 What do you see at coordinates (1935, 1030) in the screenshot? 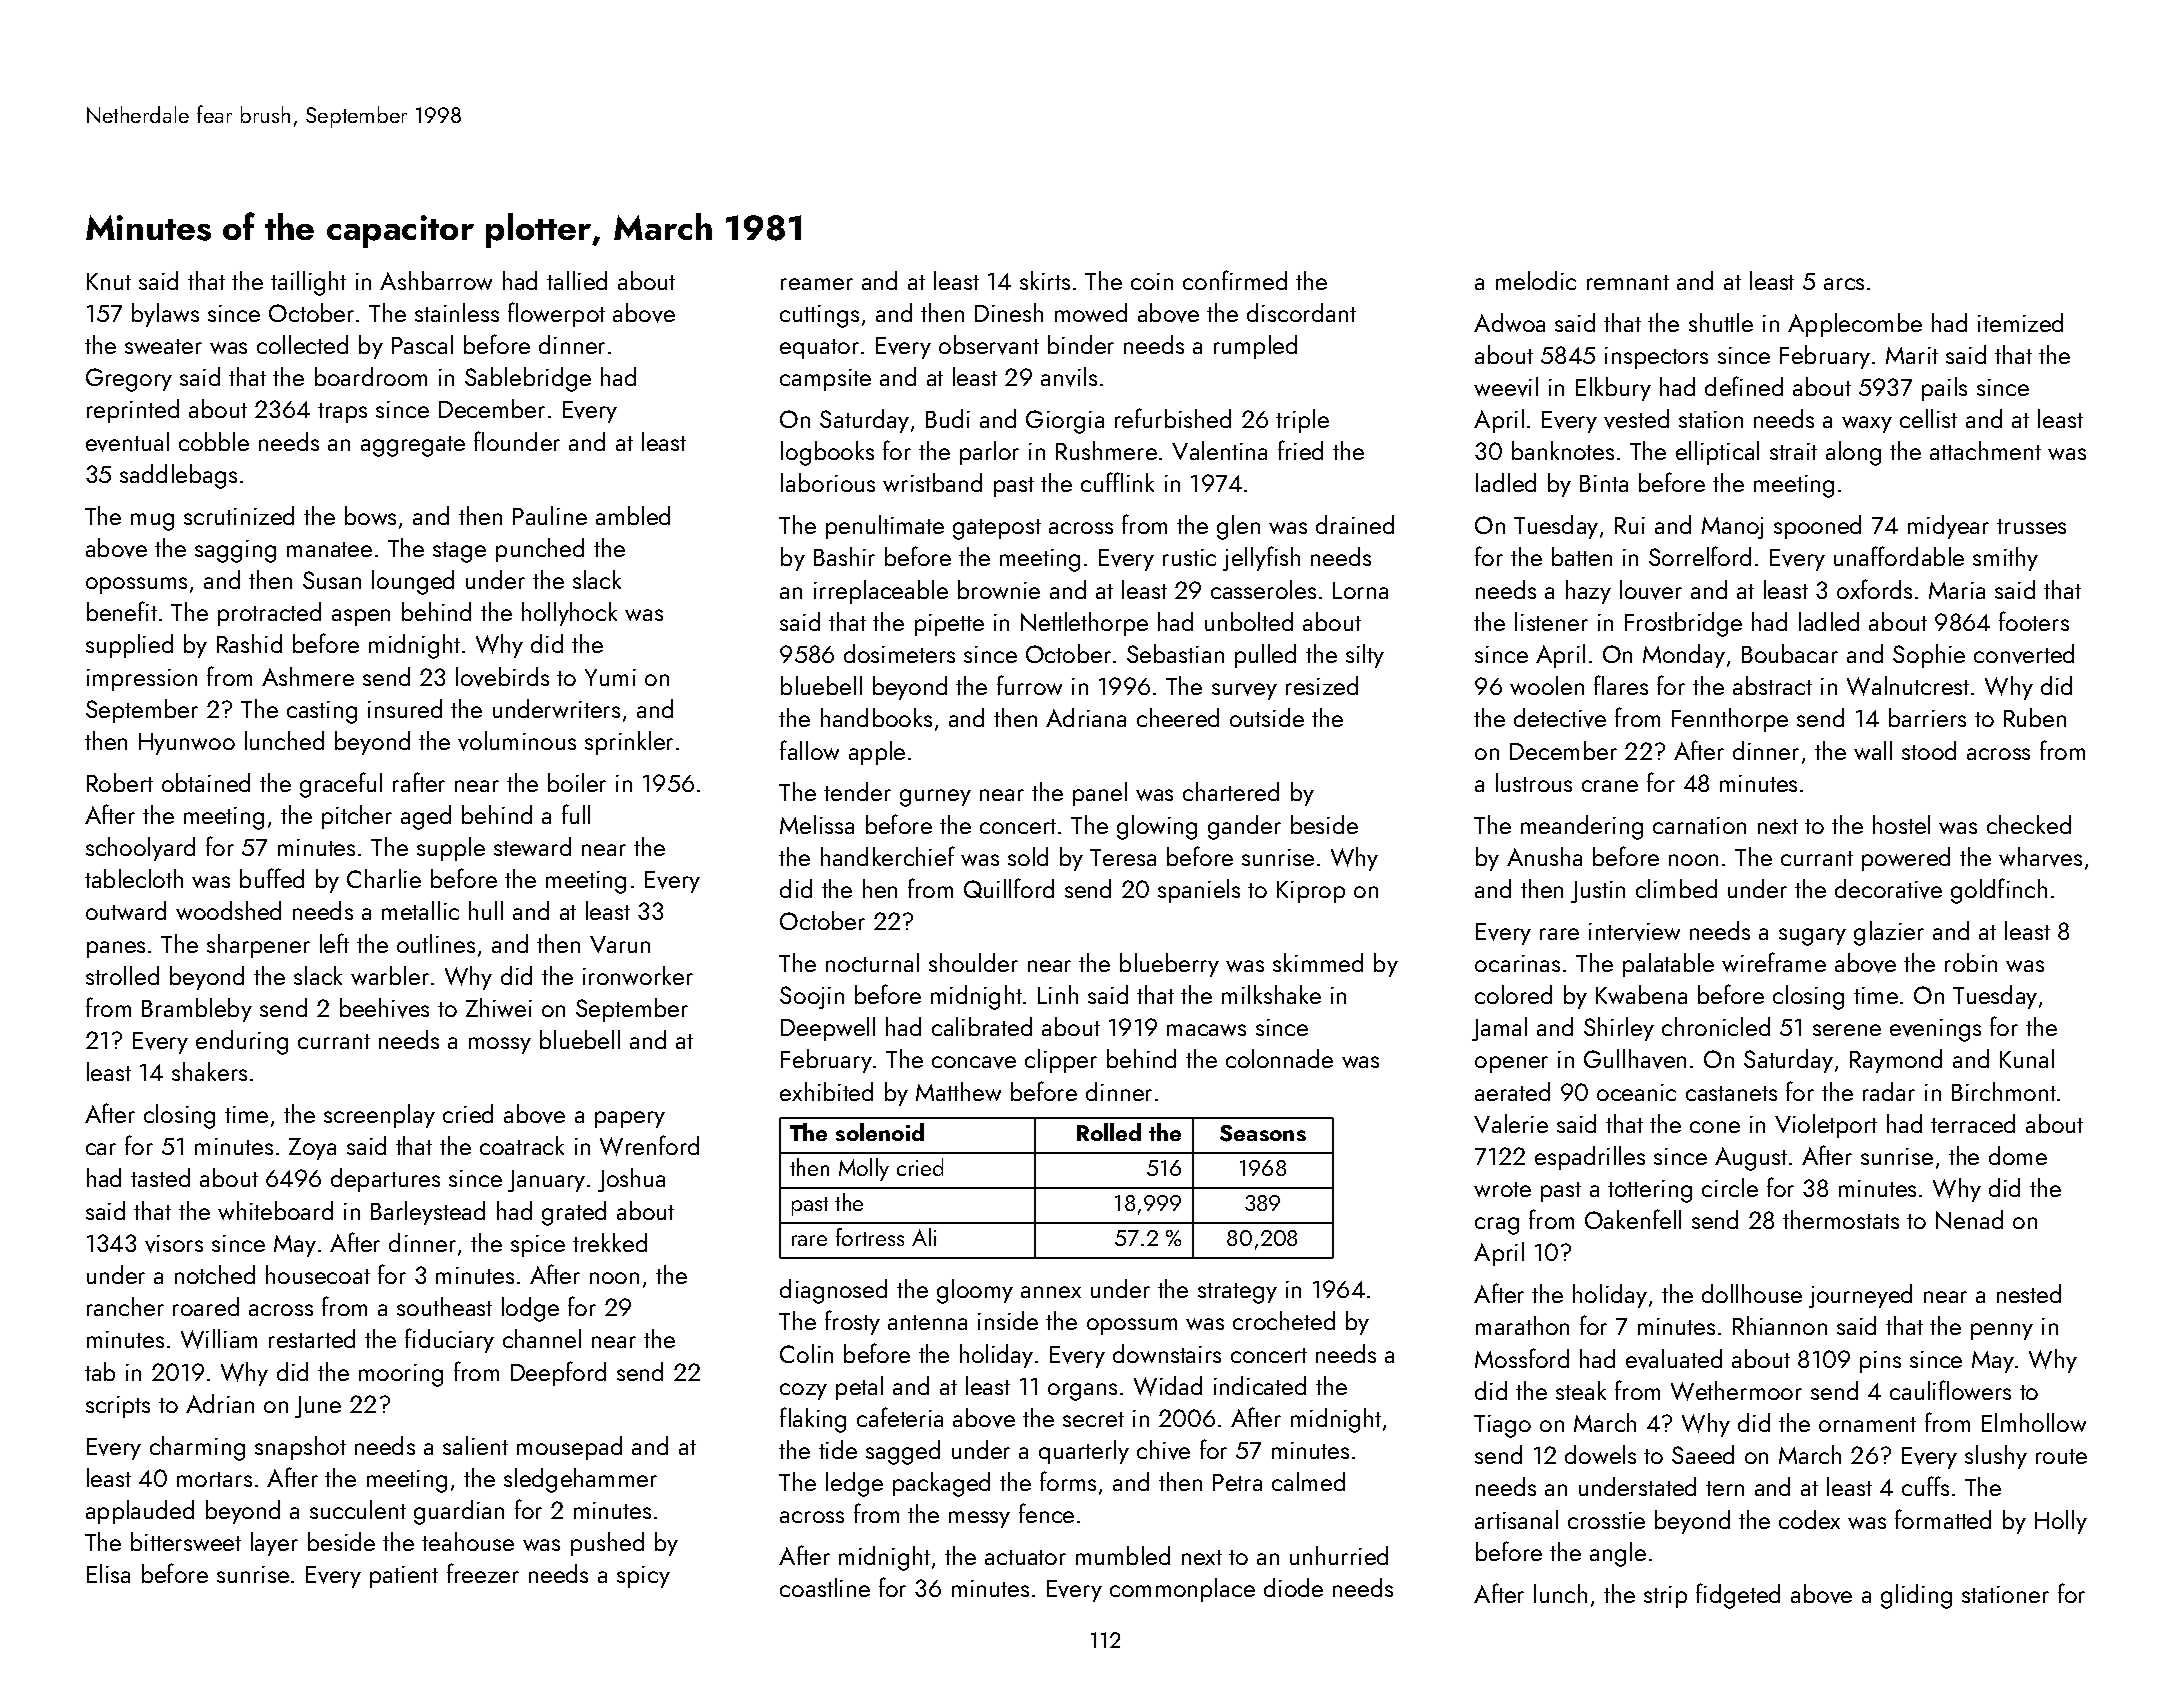
I see `evenings` at bounding box center [1935, 1030].
